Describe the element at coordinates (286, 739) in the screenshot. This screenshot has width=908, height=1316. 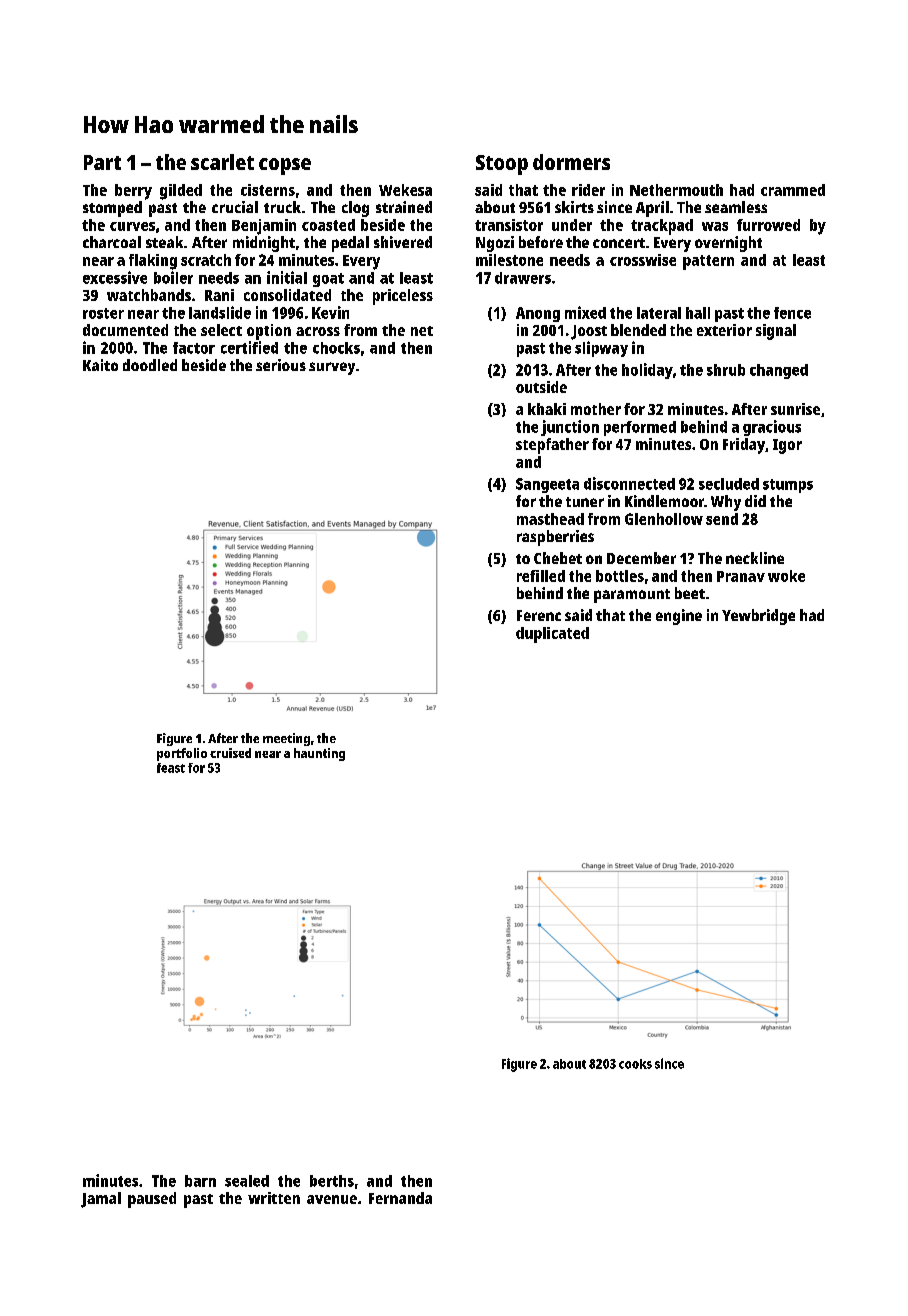
I see `meeting` at that location.
